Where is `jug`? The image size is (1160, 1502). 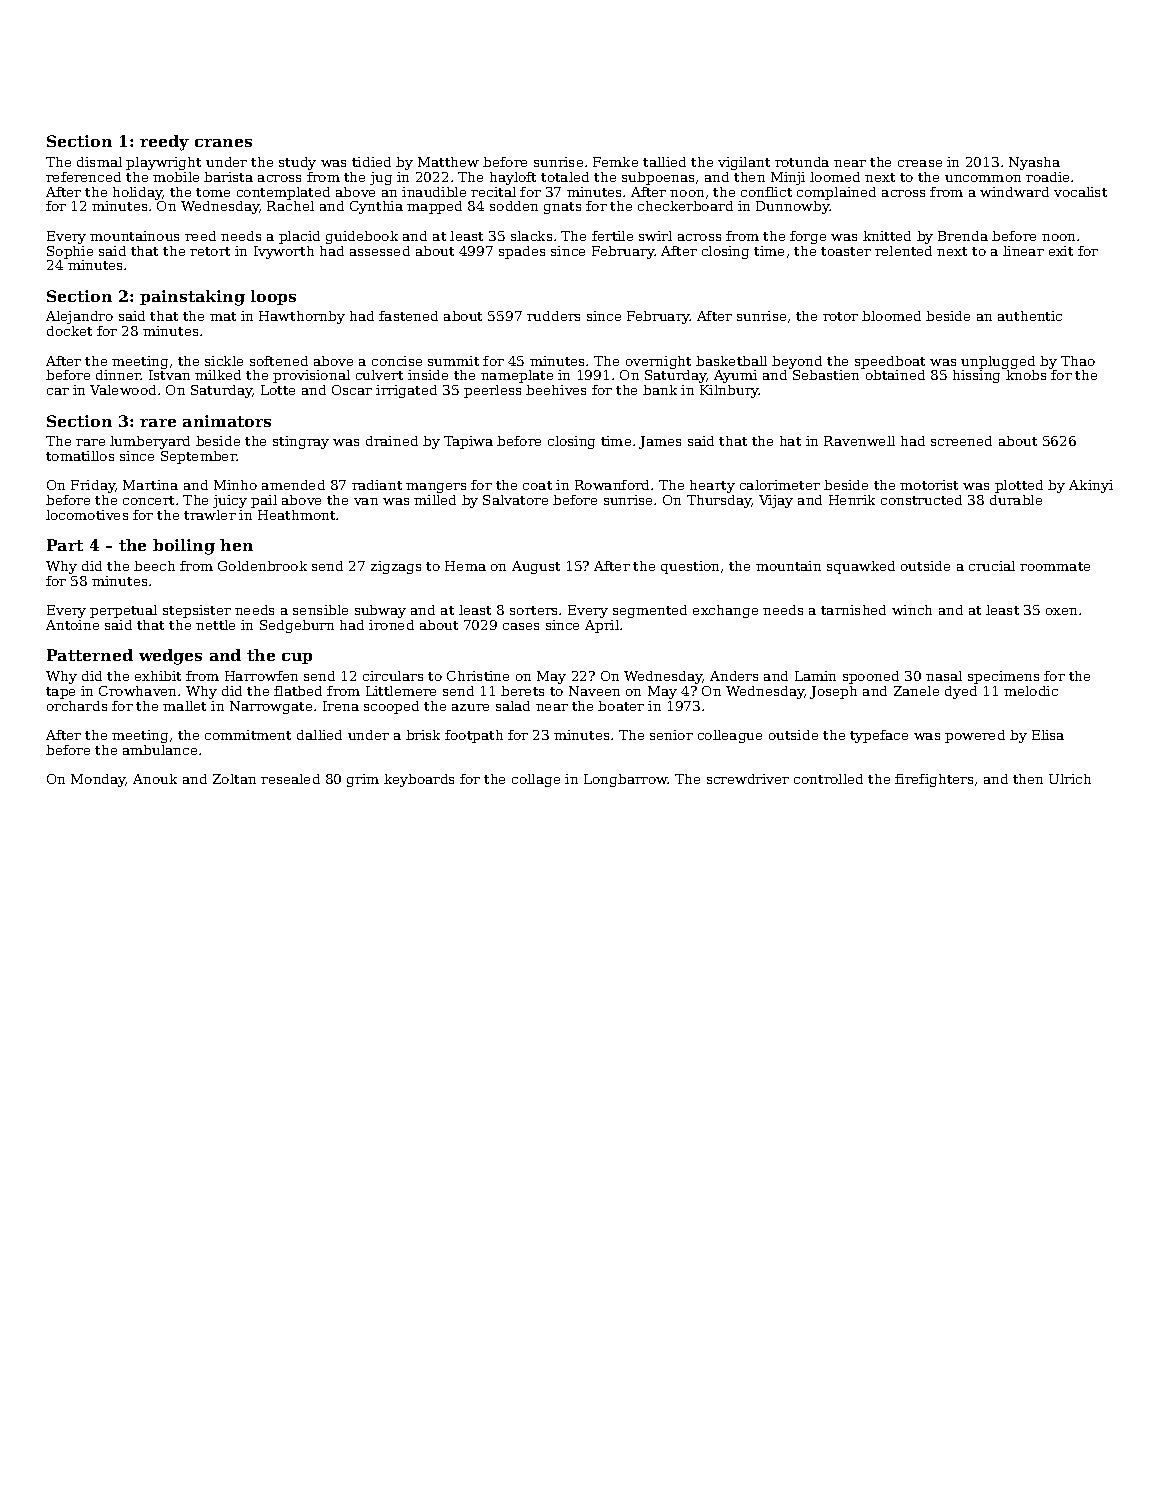 jug is located at coordinates (381, 178).
